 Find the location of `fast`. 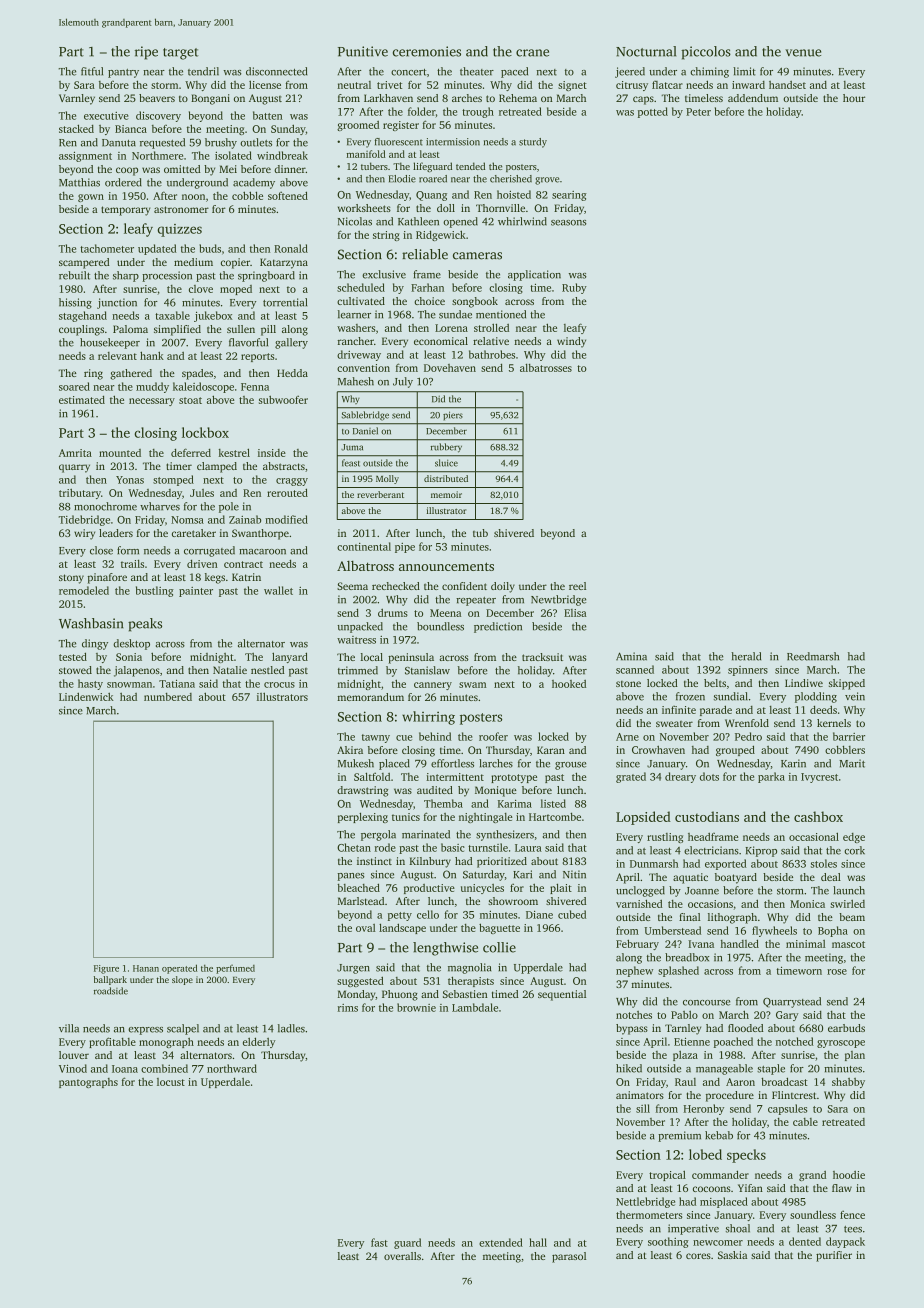

fast is located at coordinates (379, 1242).
